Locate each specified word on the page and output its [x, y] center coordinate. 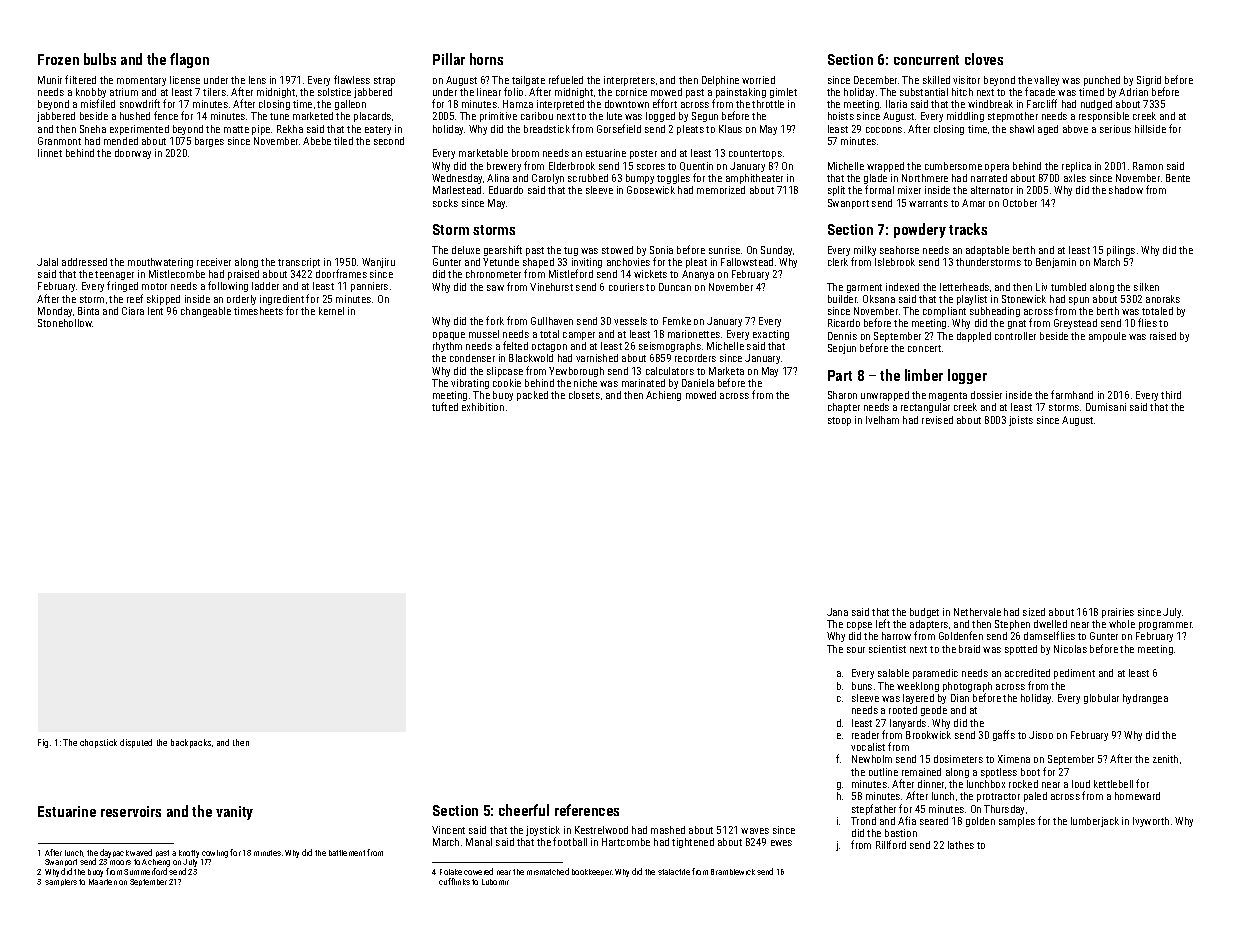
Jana [837, 612]
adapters [929, 626]
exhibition [483, 407]
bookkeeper [592, 872]
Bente [1178, 178]
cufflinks [454, 881]
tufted [445, 406]
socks [445, 203]
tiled [343, 141]
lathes [961, 845]
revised [937, 420]
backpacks [191, 743]
